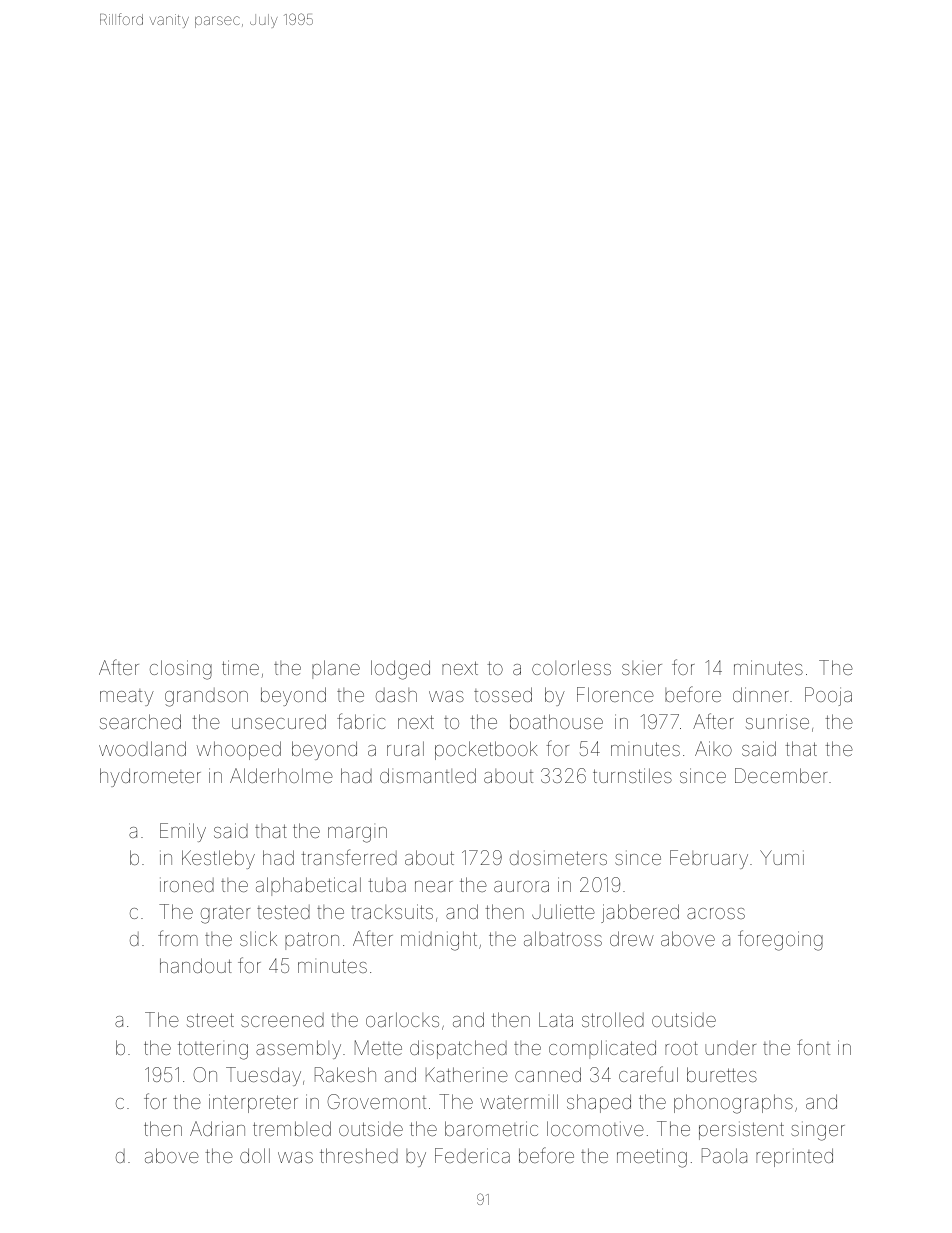  I want to click on alphabetical, so click(308, 886).
